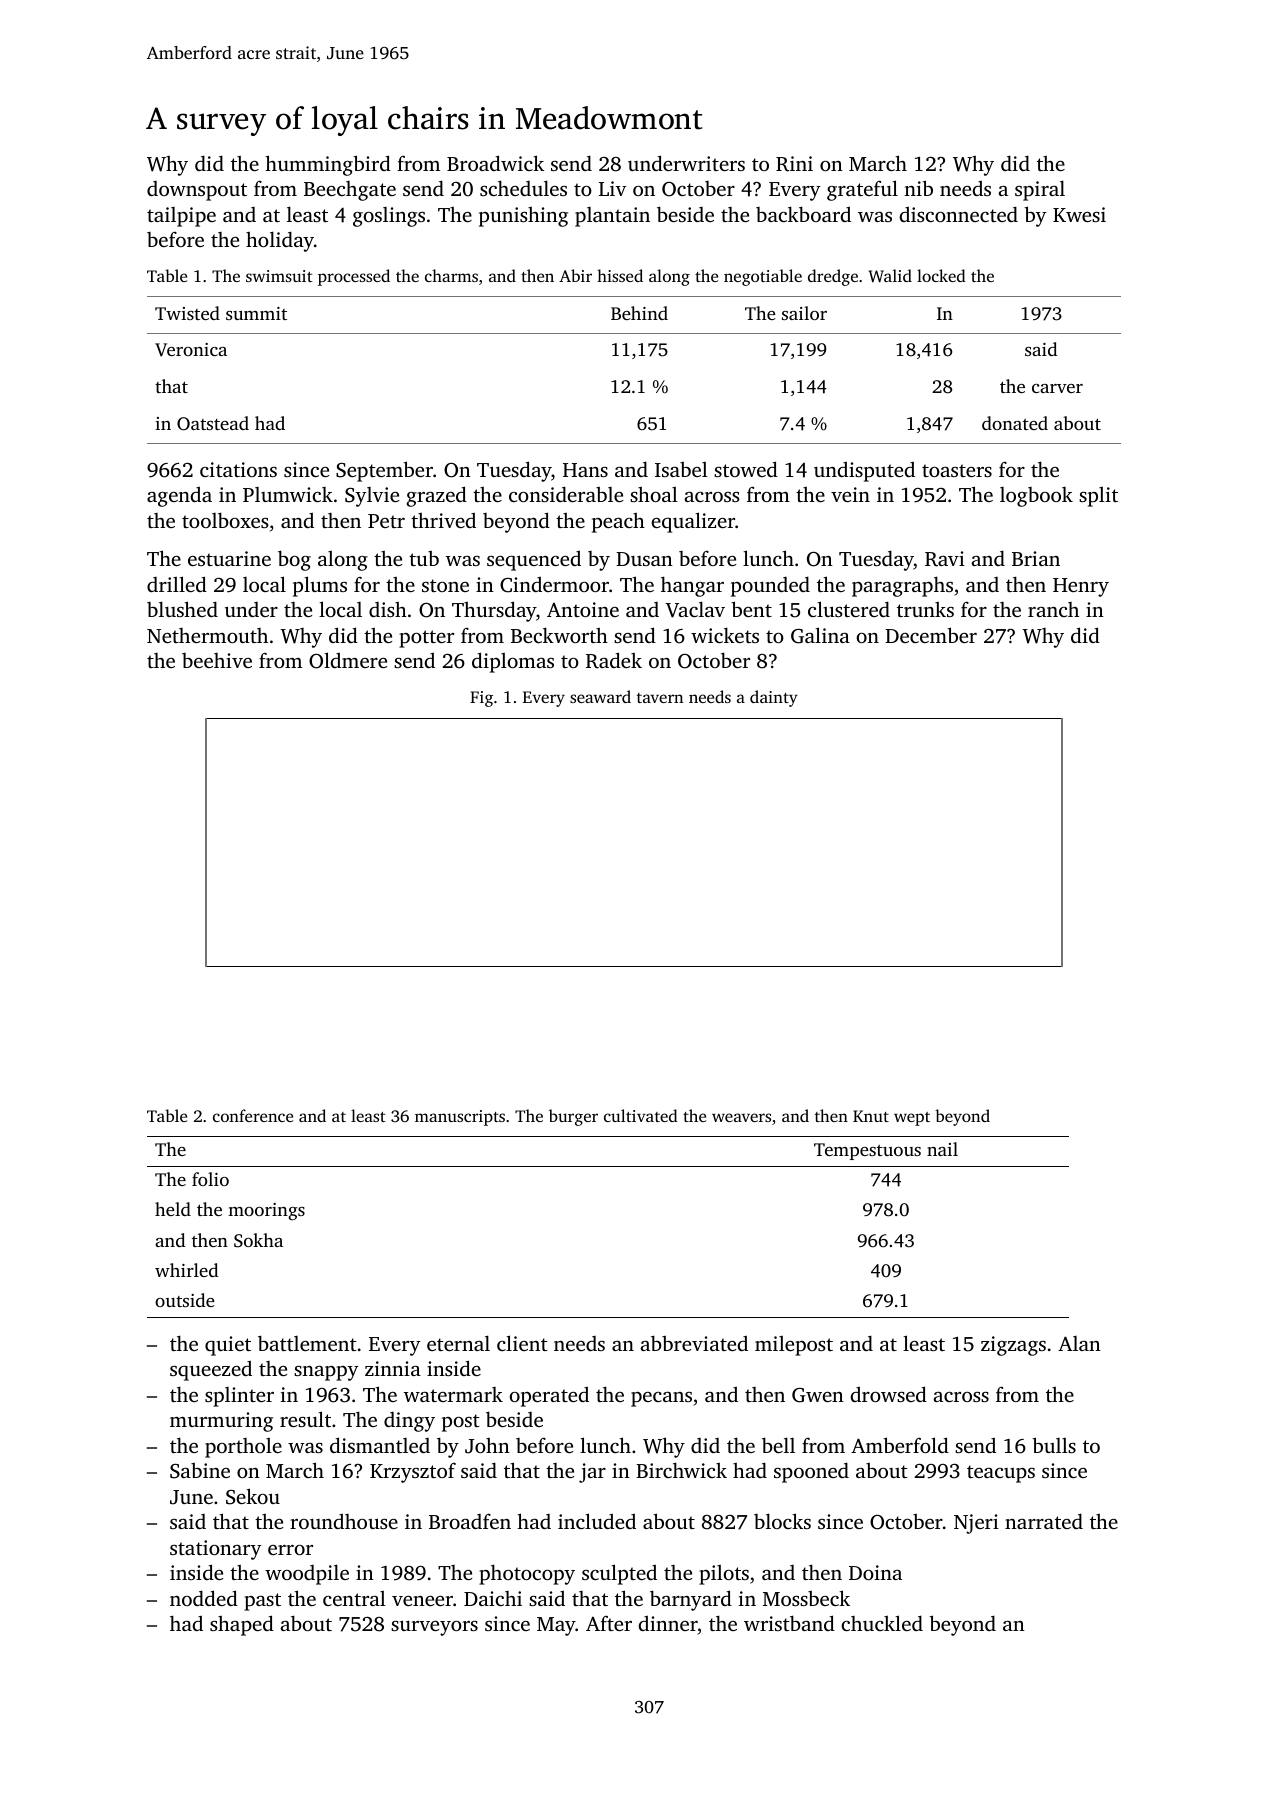 The width and height of the document is (1268, 1793). I want to click on battlement, so click(307, 1343).
